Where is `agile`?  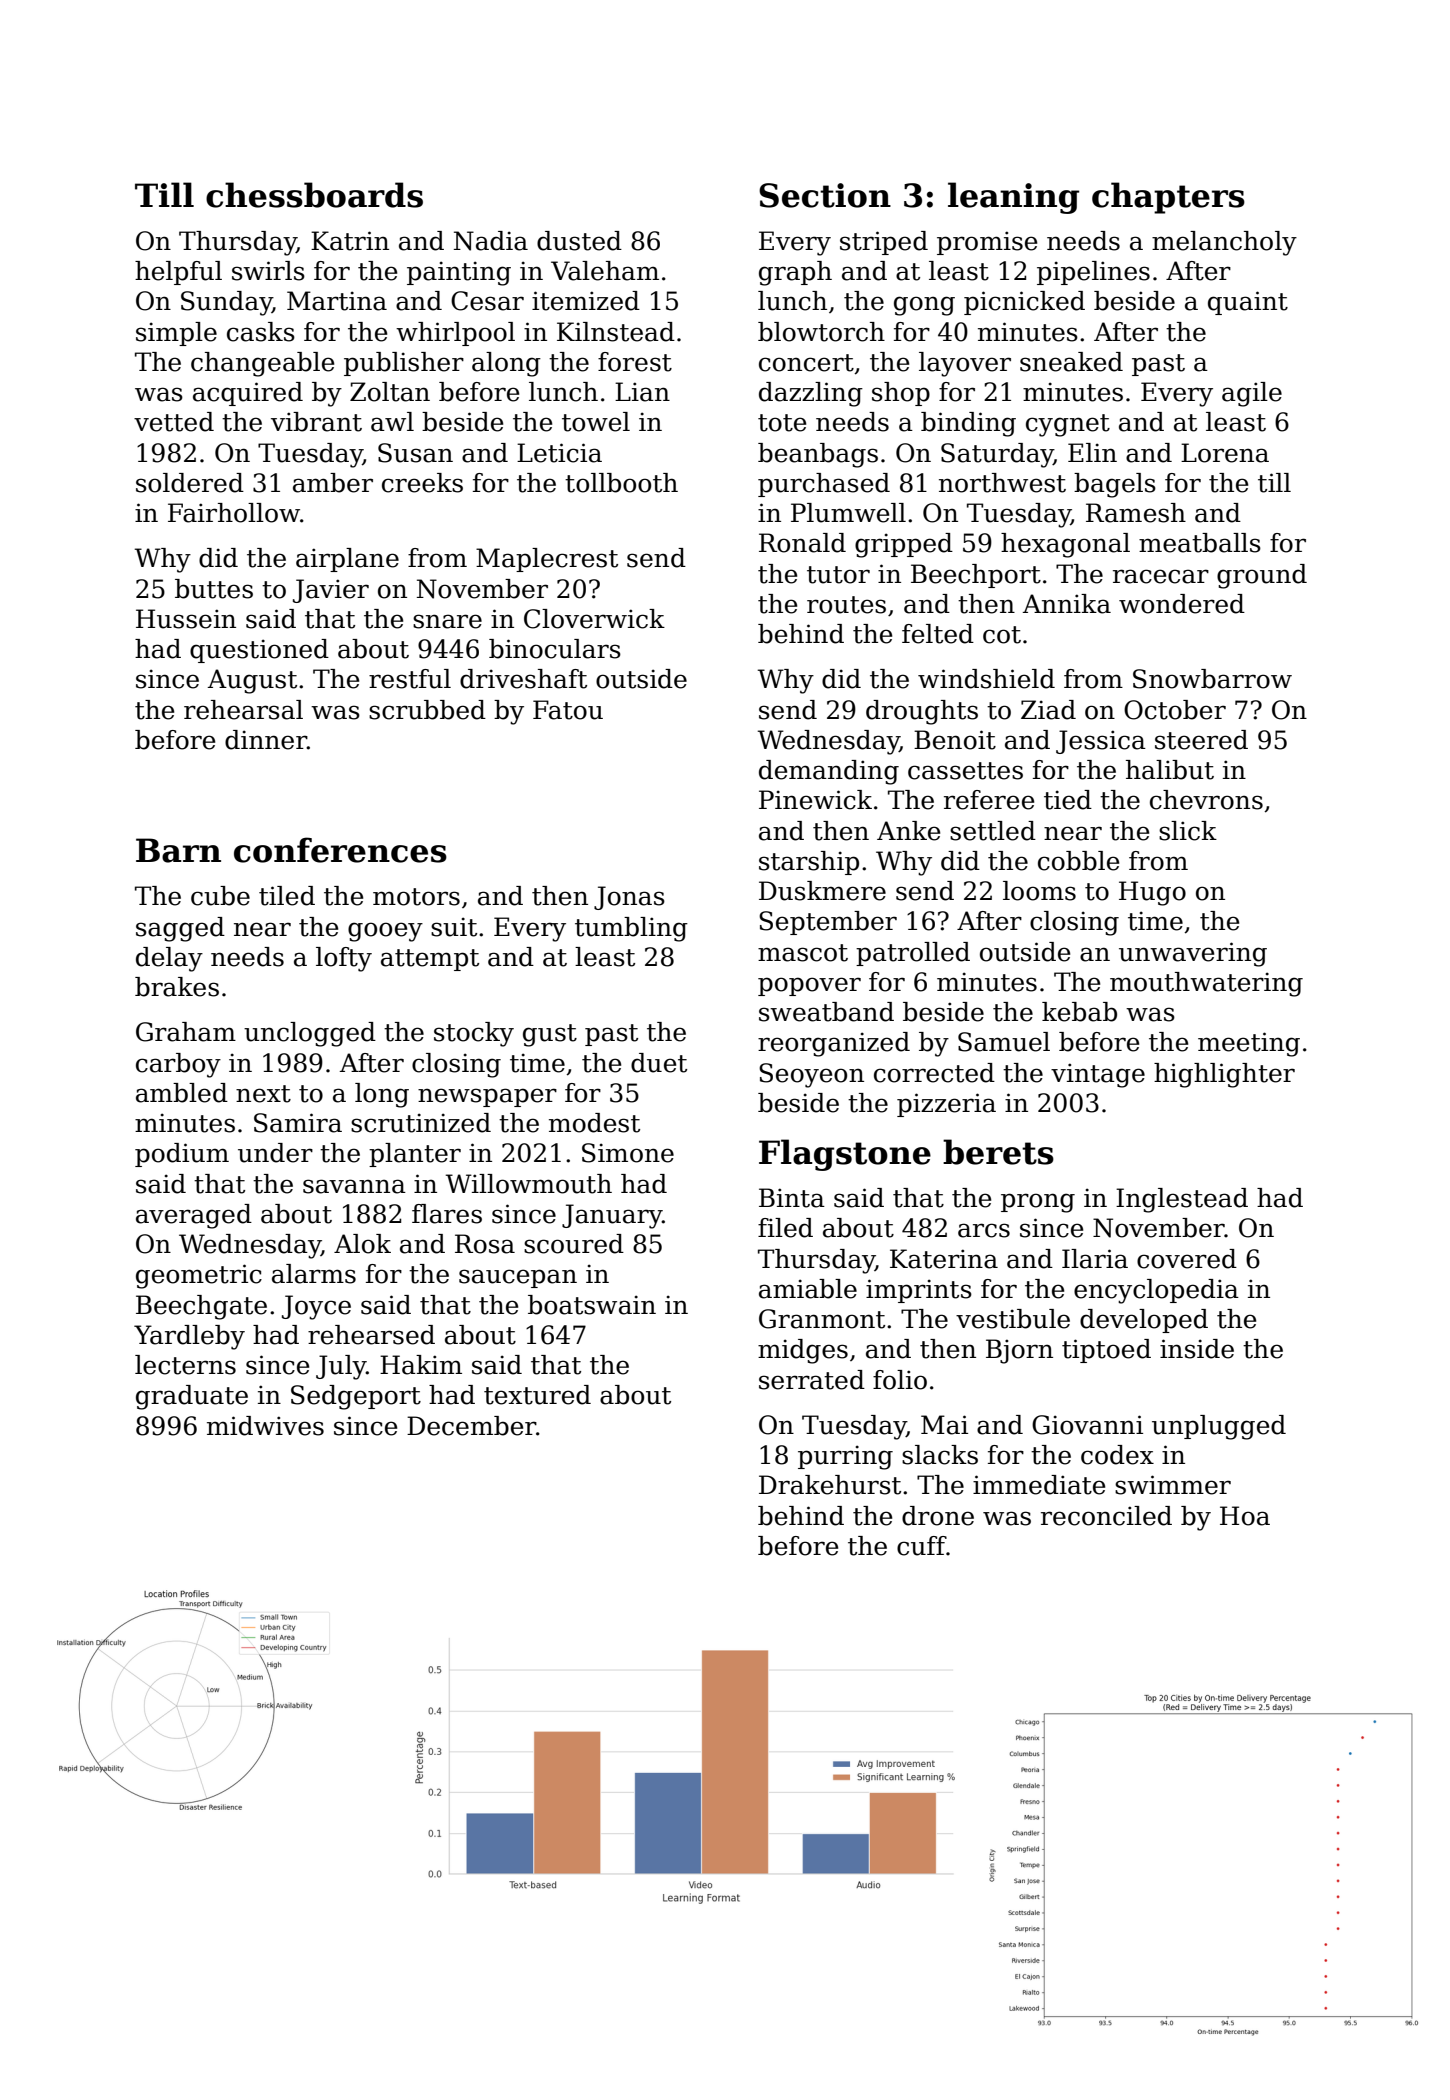
agile is located at coordinates (1252, 394).
